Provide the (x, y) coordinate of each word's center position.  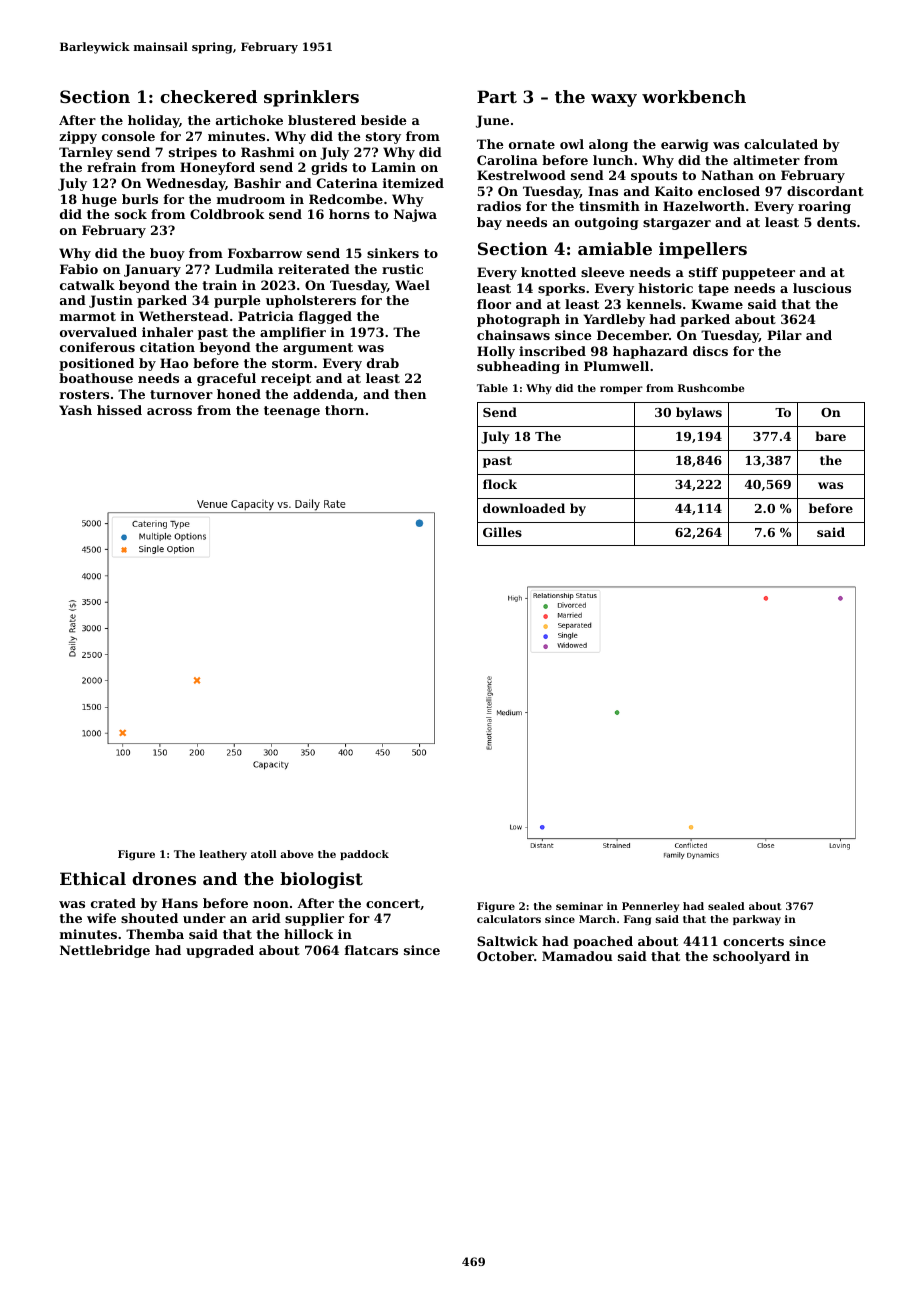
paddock (364, 855)
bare (830, 436)
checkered (208, 96)
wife (101, 918)
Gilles (502, 532)
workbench (694, 96)
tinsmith (609, 206)
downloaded (524, 508)
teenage (292, 412)
